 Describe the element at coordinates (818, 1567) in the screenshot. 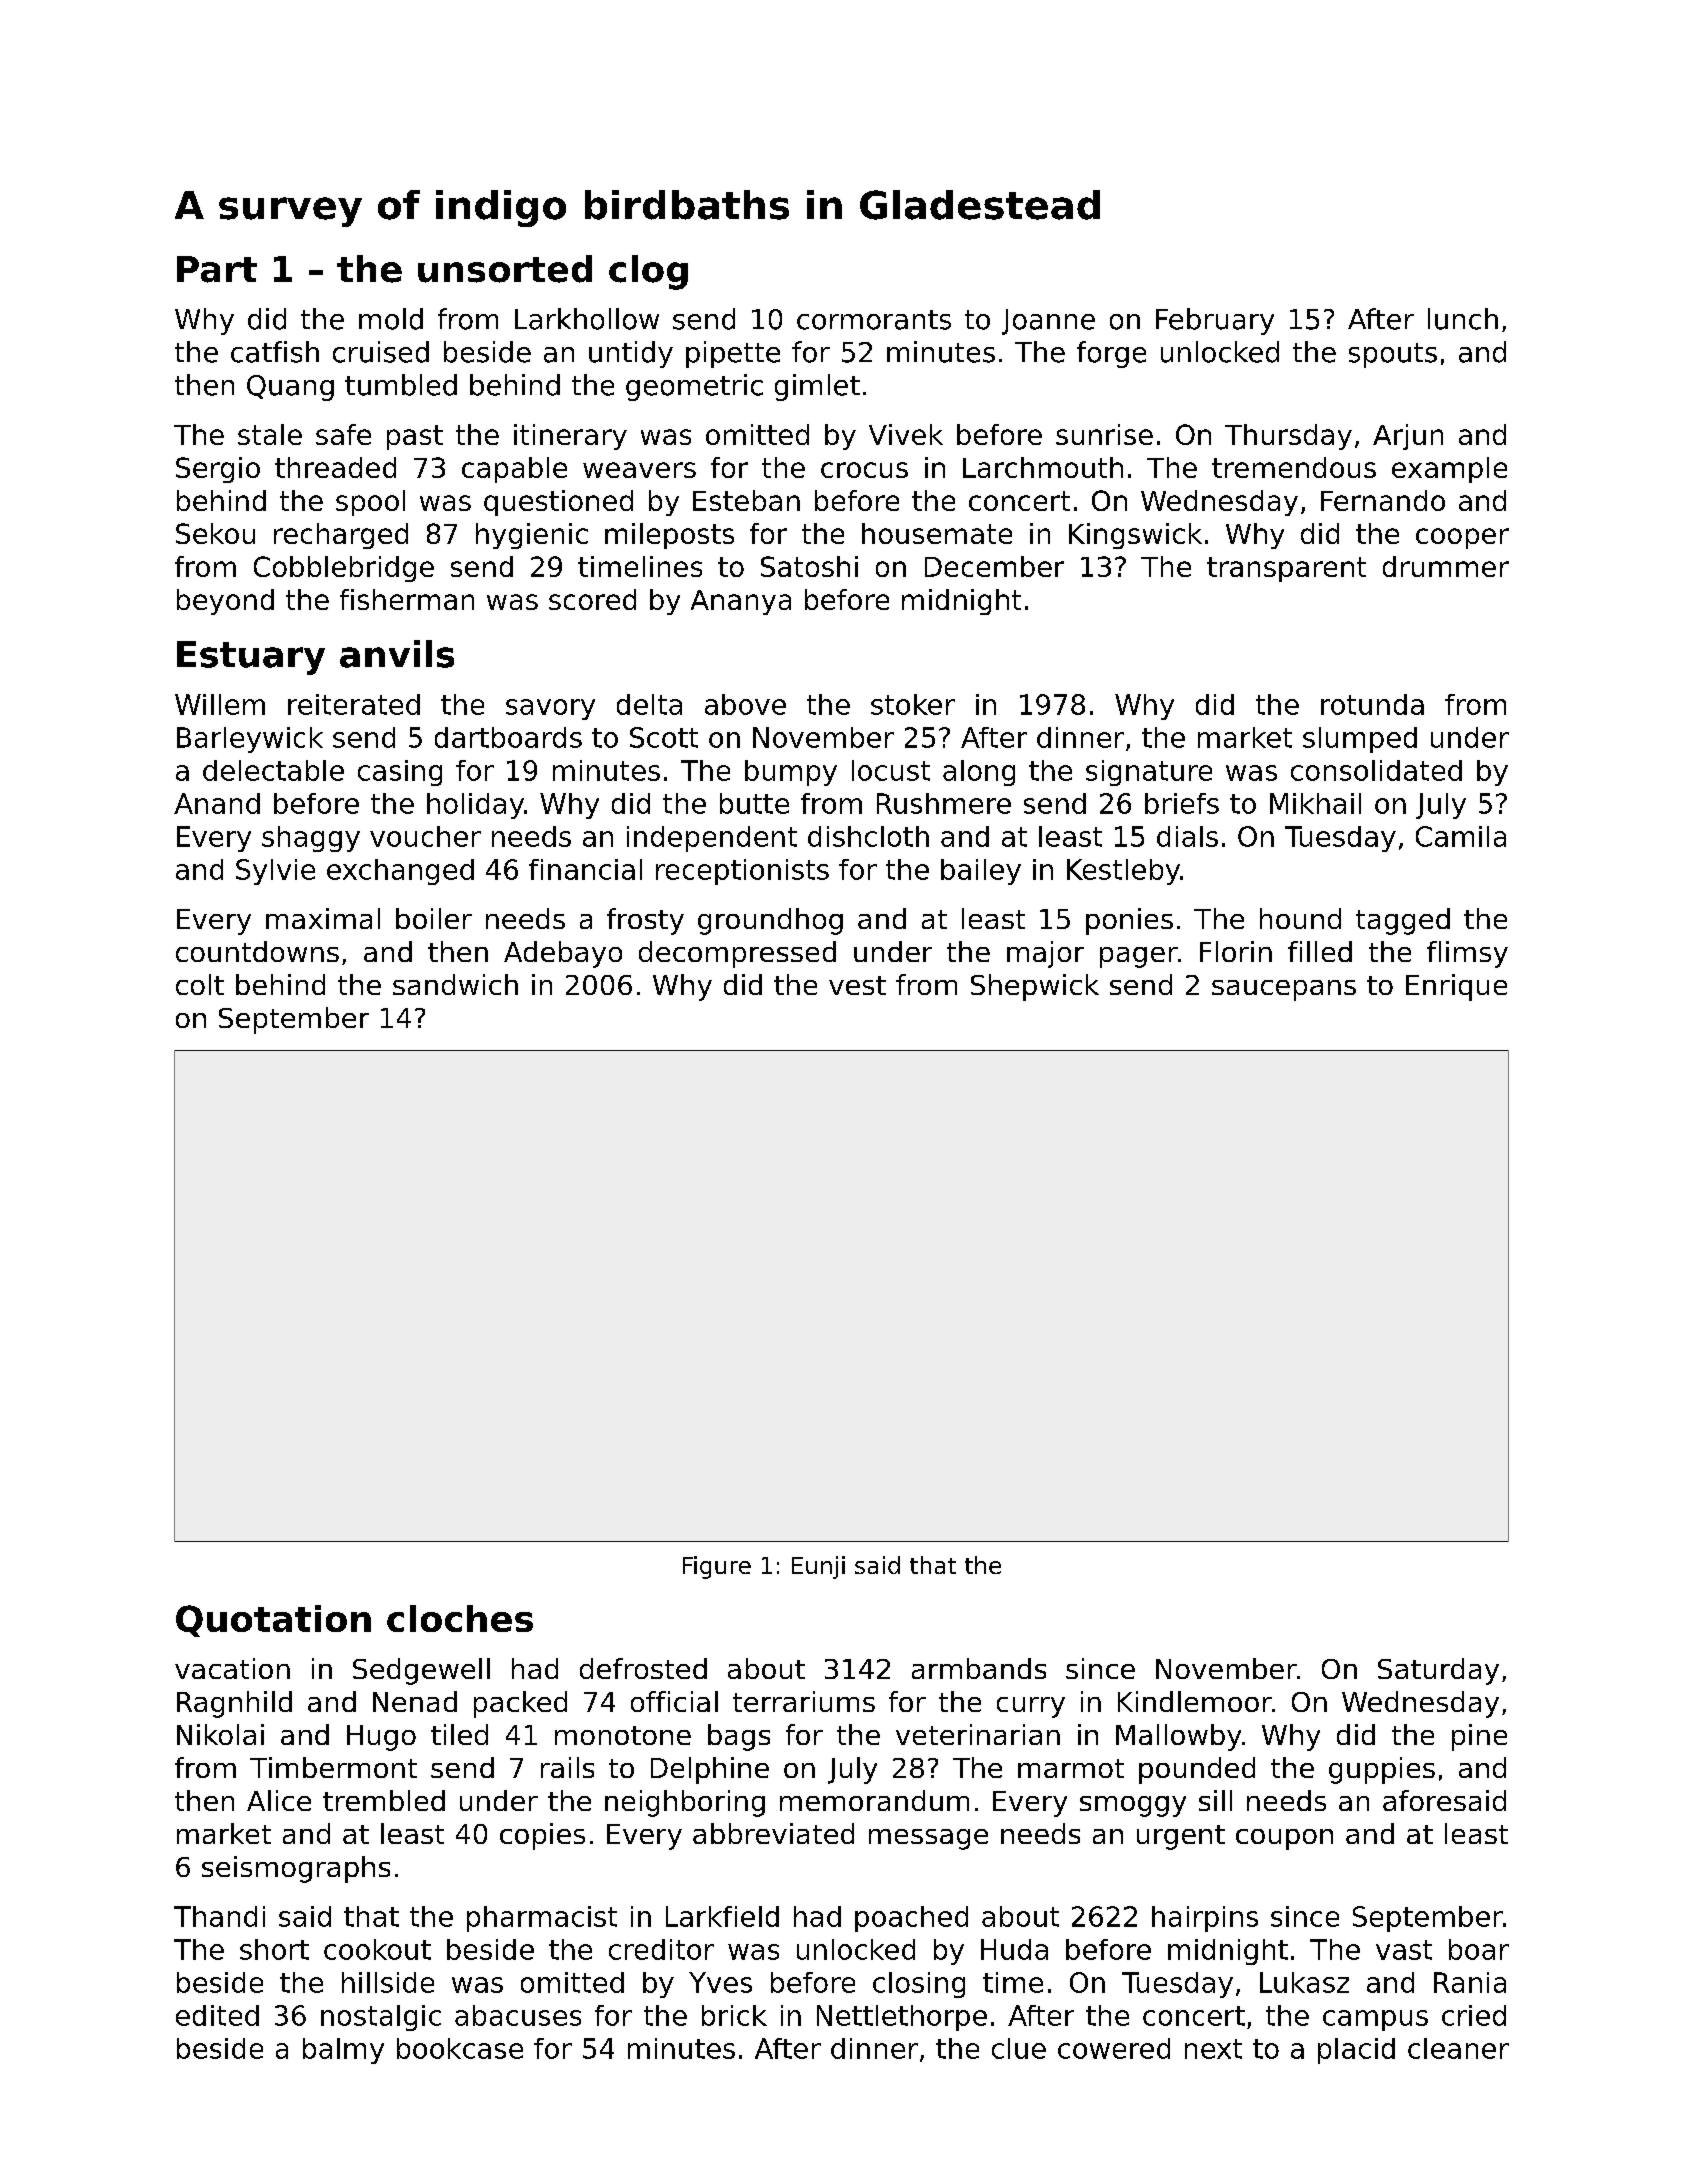

I see `Eunji` at that location.
